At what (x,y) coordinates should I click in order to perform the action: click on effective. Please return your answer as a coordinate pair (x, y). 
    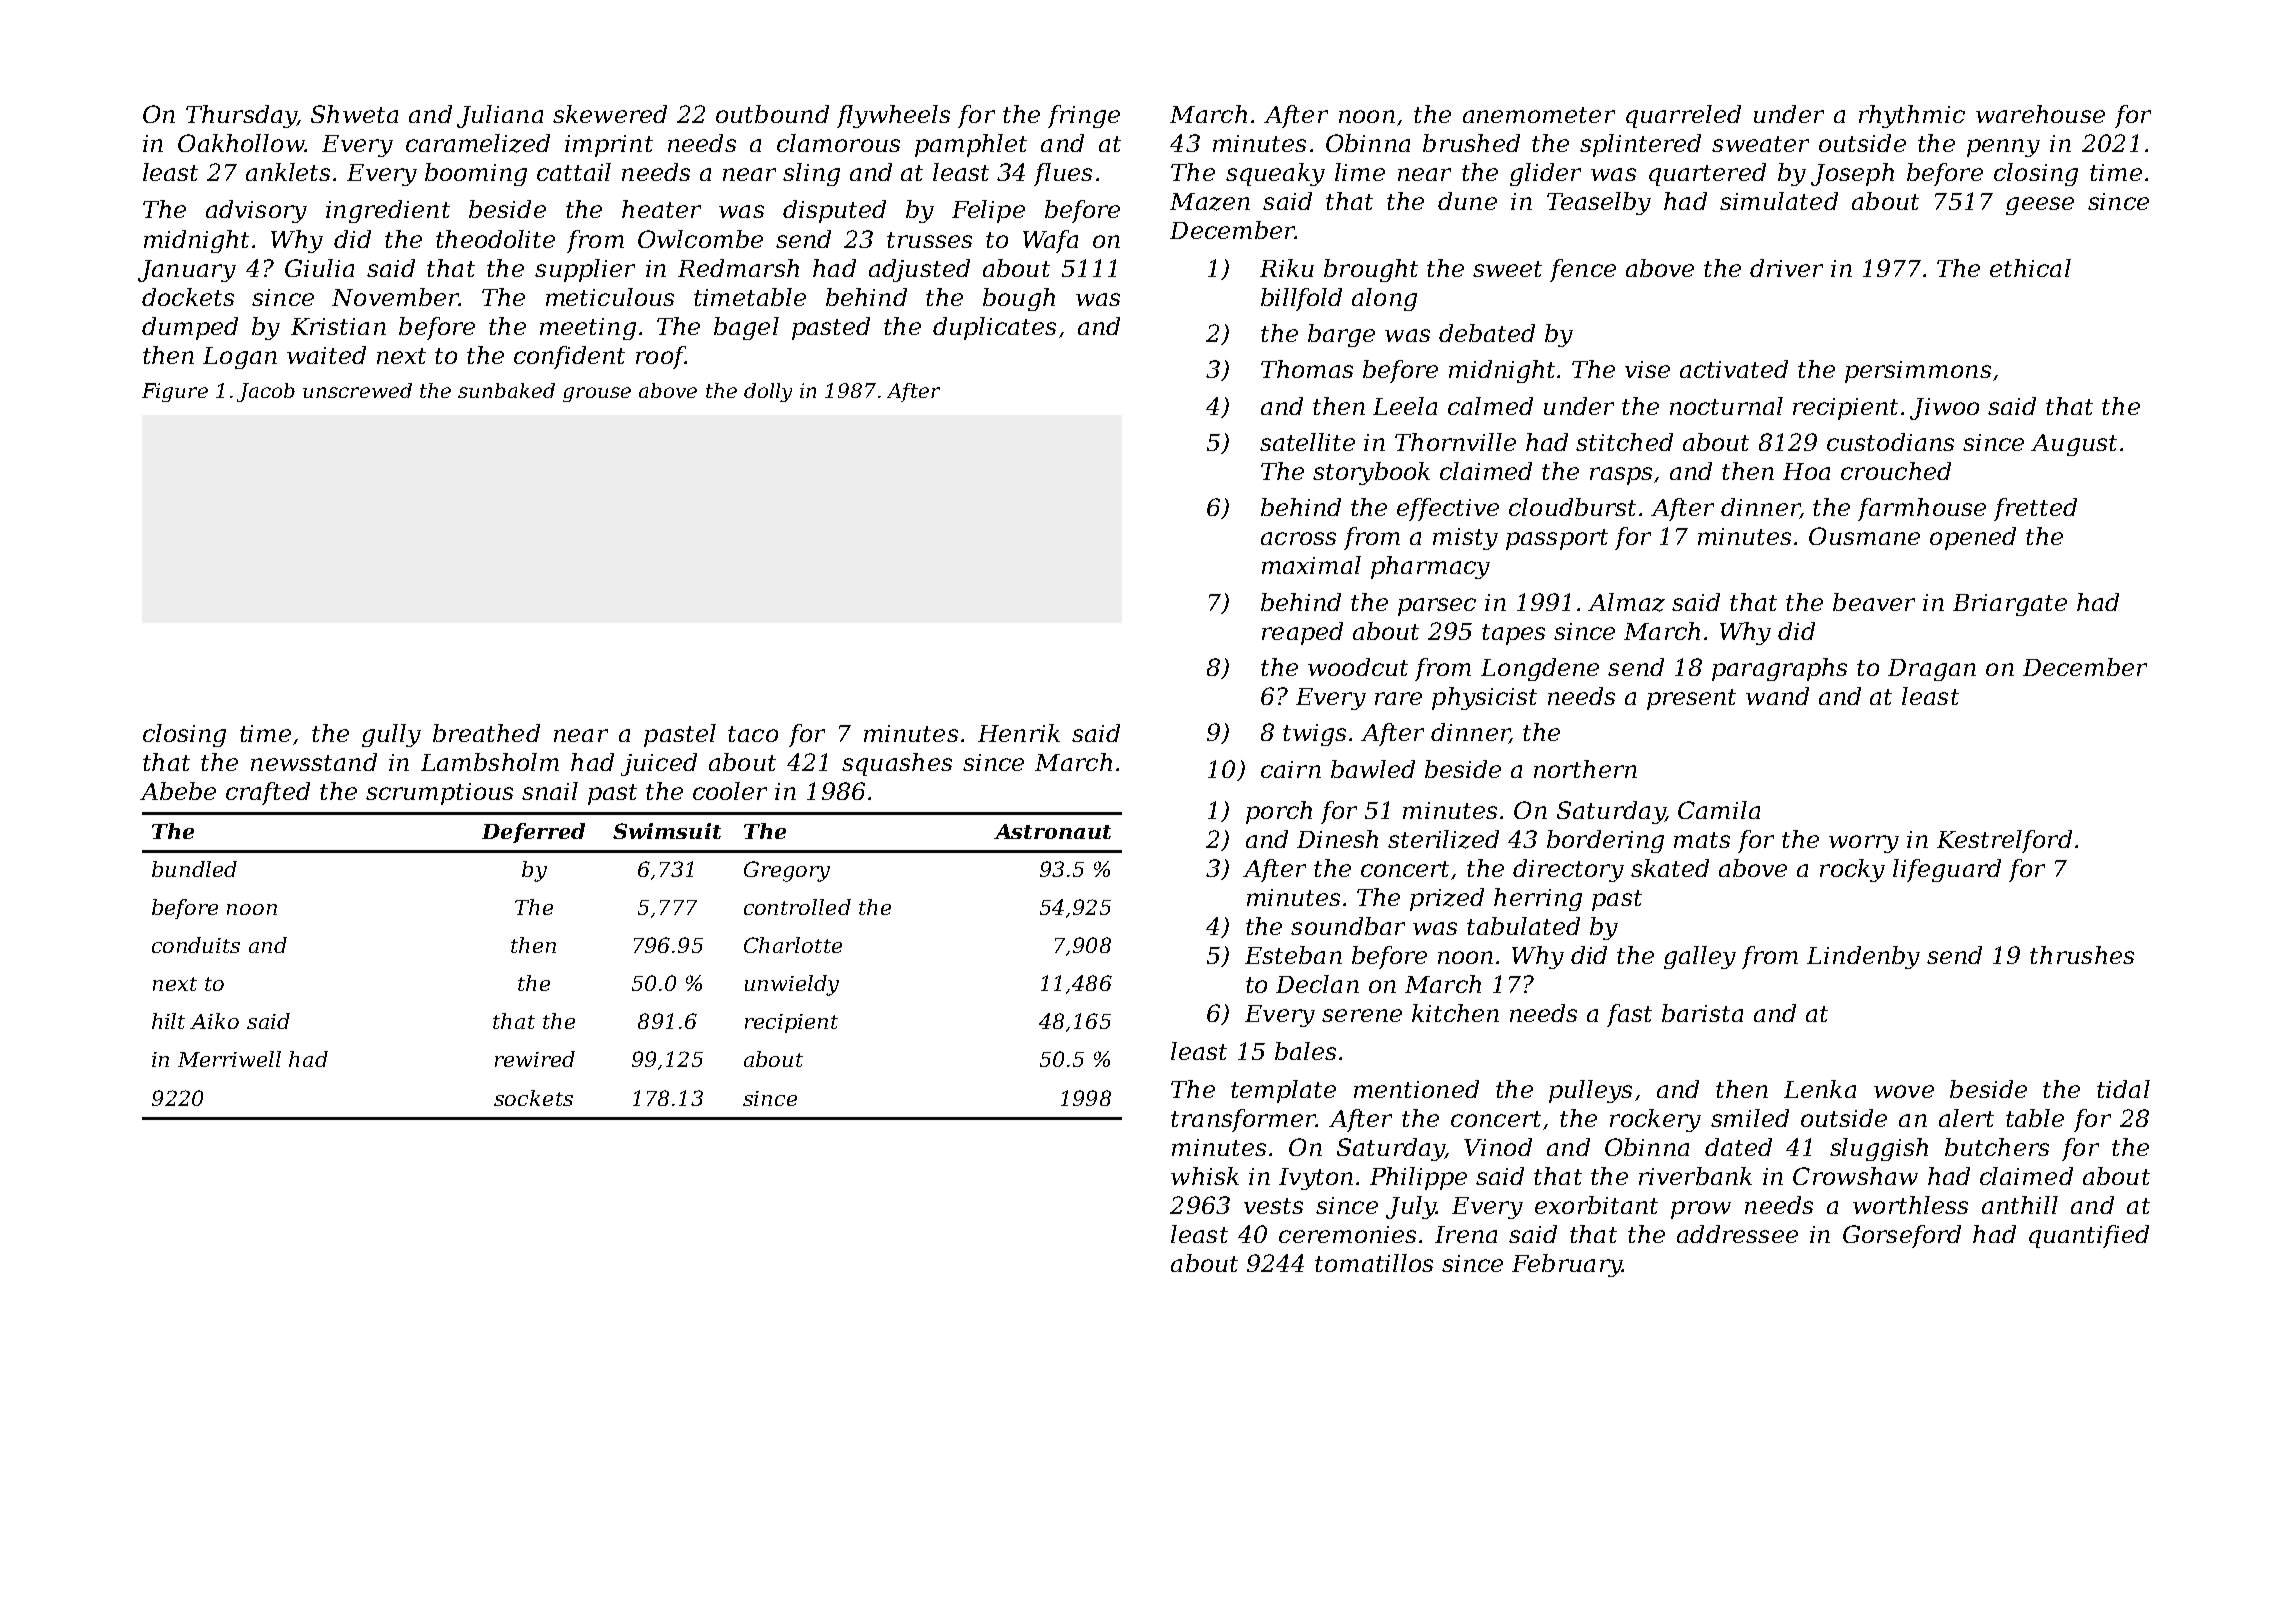
    Looking at the image, I should click on (1448, 509).
